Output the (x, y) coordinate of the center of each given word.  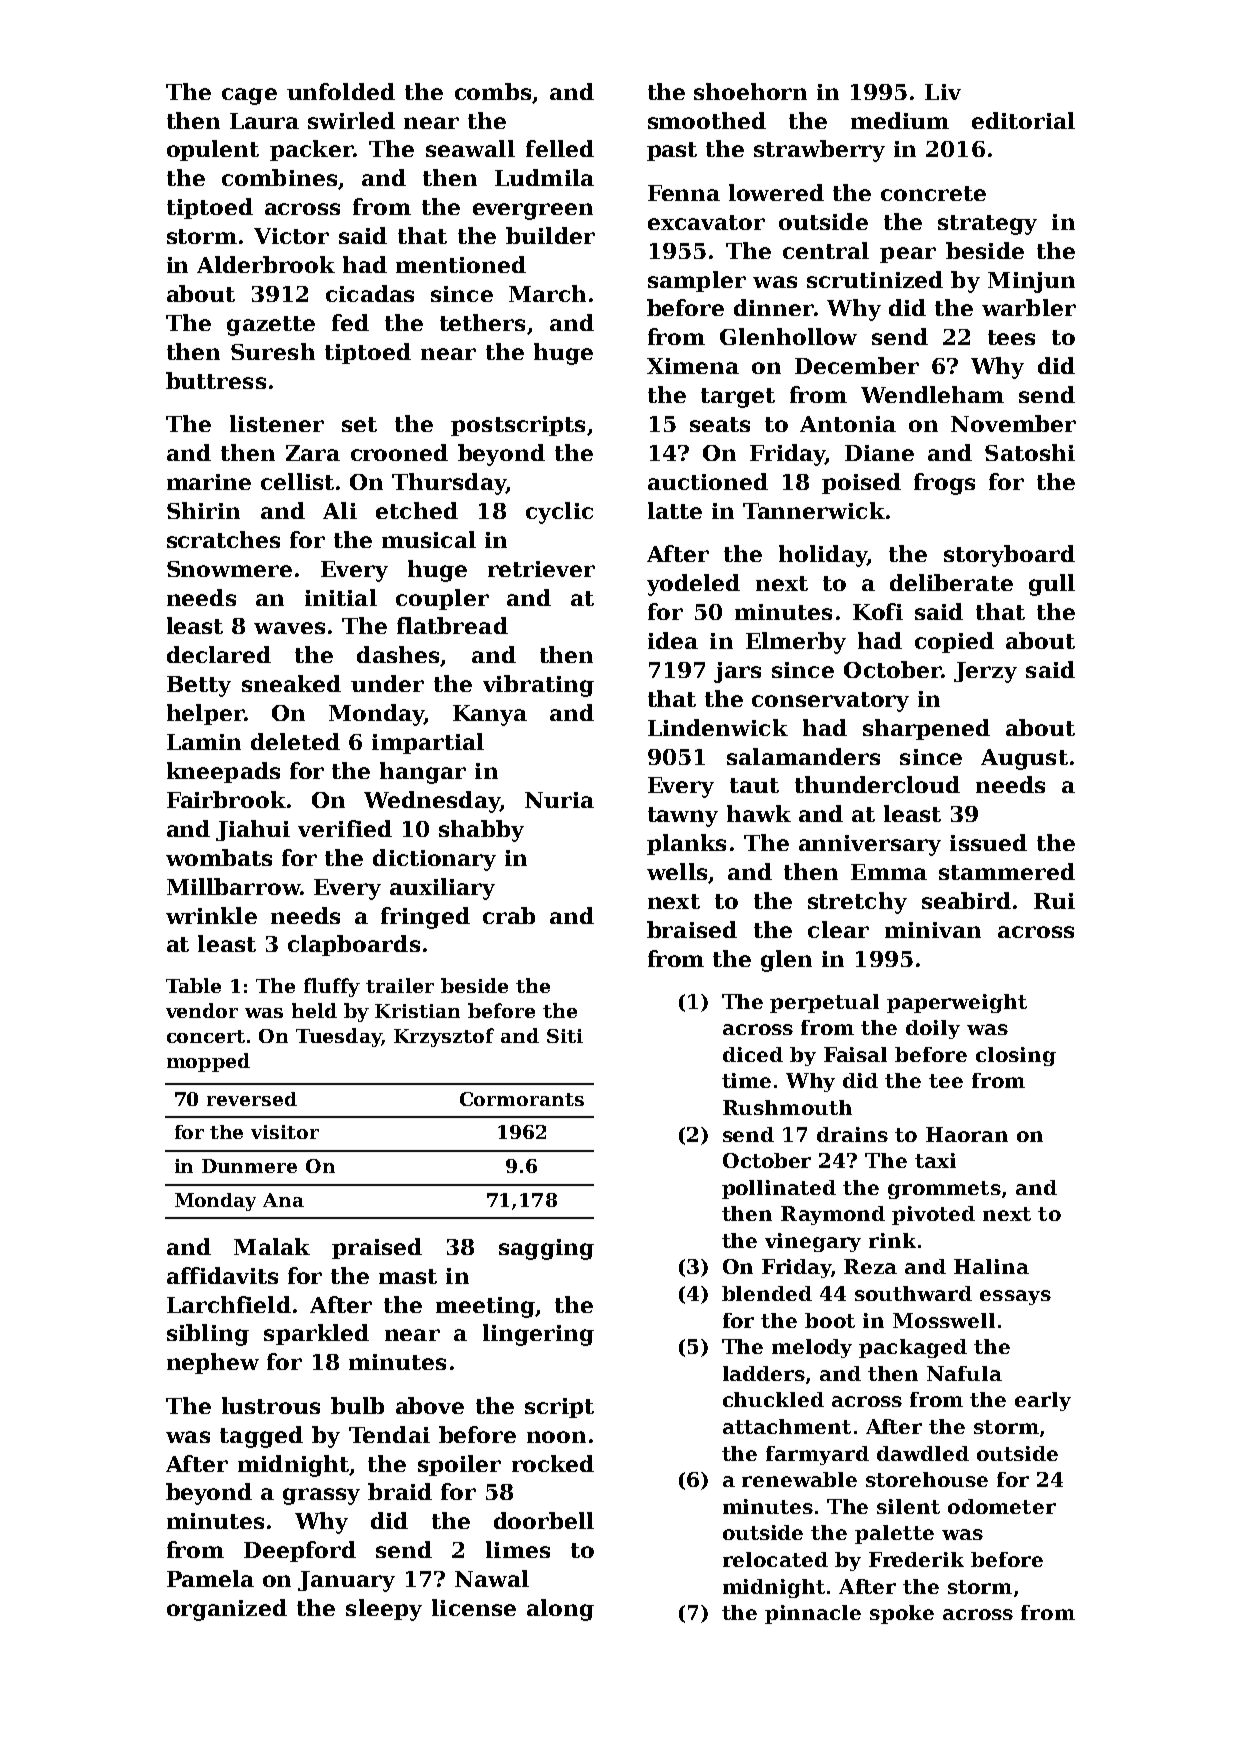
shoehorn (750, 91)
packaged (913, 1348)
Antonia (848, 424)
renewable (799, 1479)
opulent (213, 150)
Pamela (210, 1578)
